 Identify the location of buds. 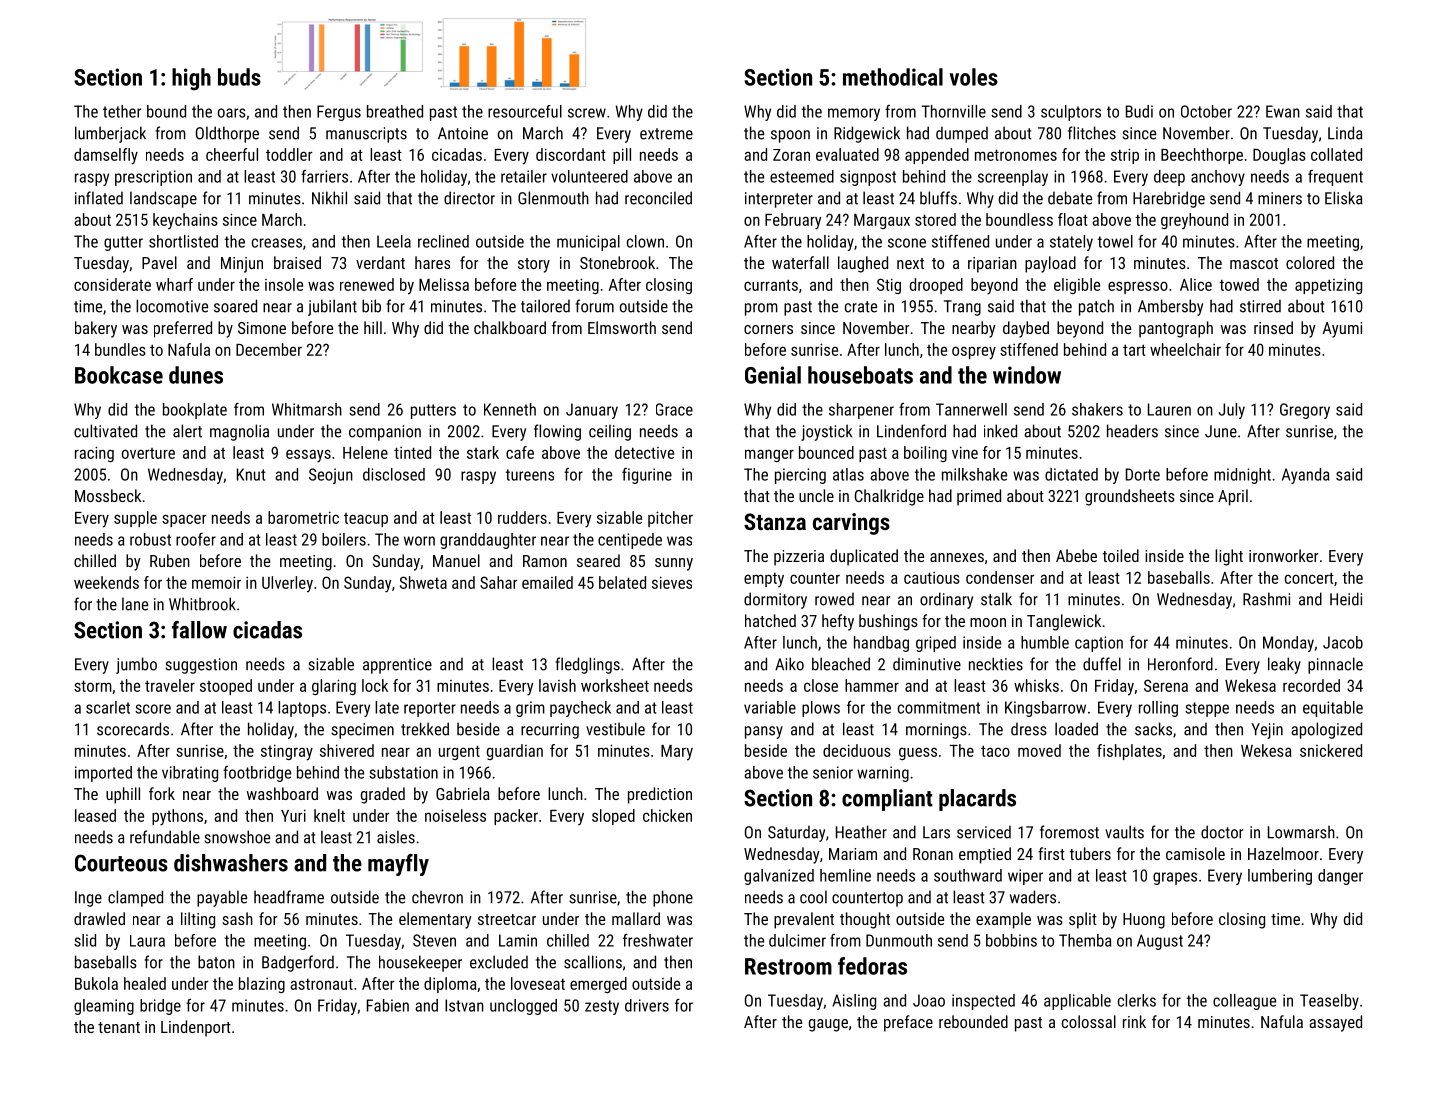
(239, 77).
